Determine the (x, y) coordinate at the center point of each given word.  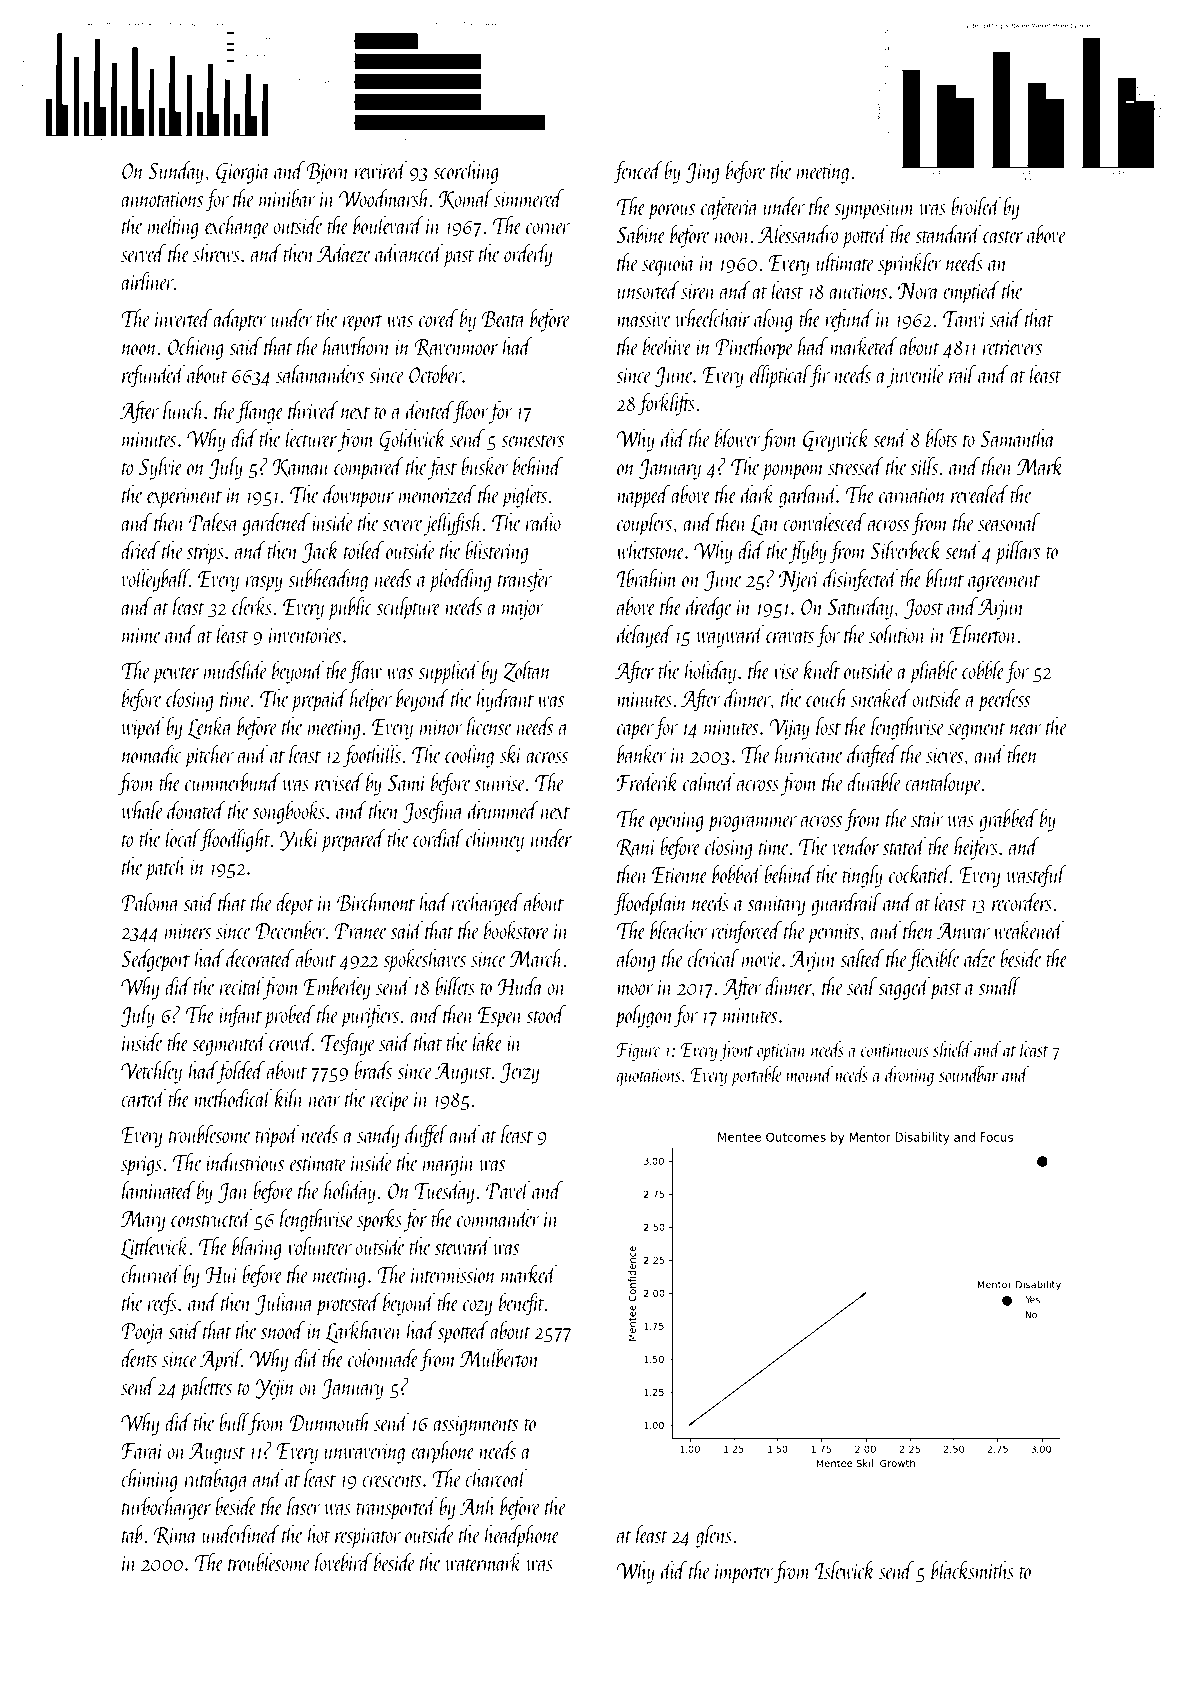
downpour (358, 496)
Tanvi (965, 319)
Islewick (845, 1570)
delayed (645, 636)
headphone (522, 1536)
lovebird (343, 1562)
